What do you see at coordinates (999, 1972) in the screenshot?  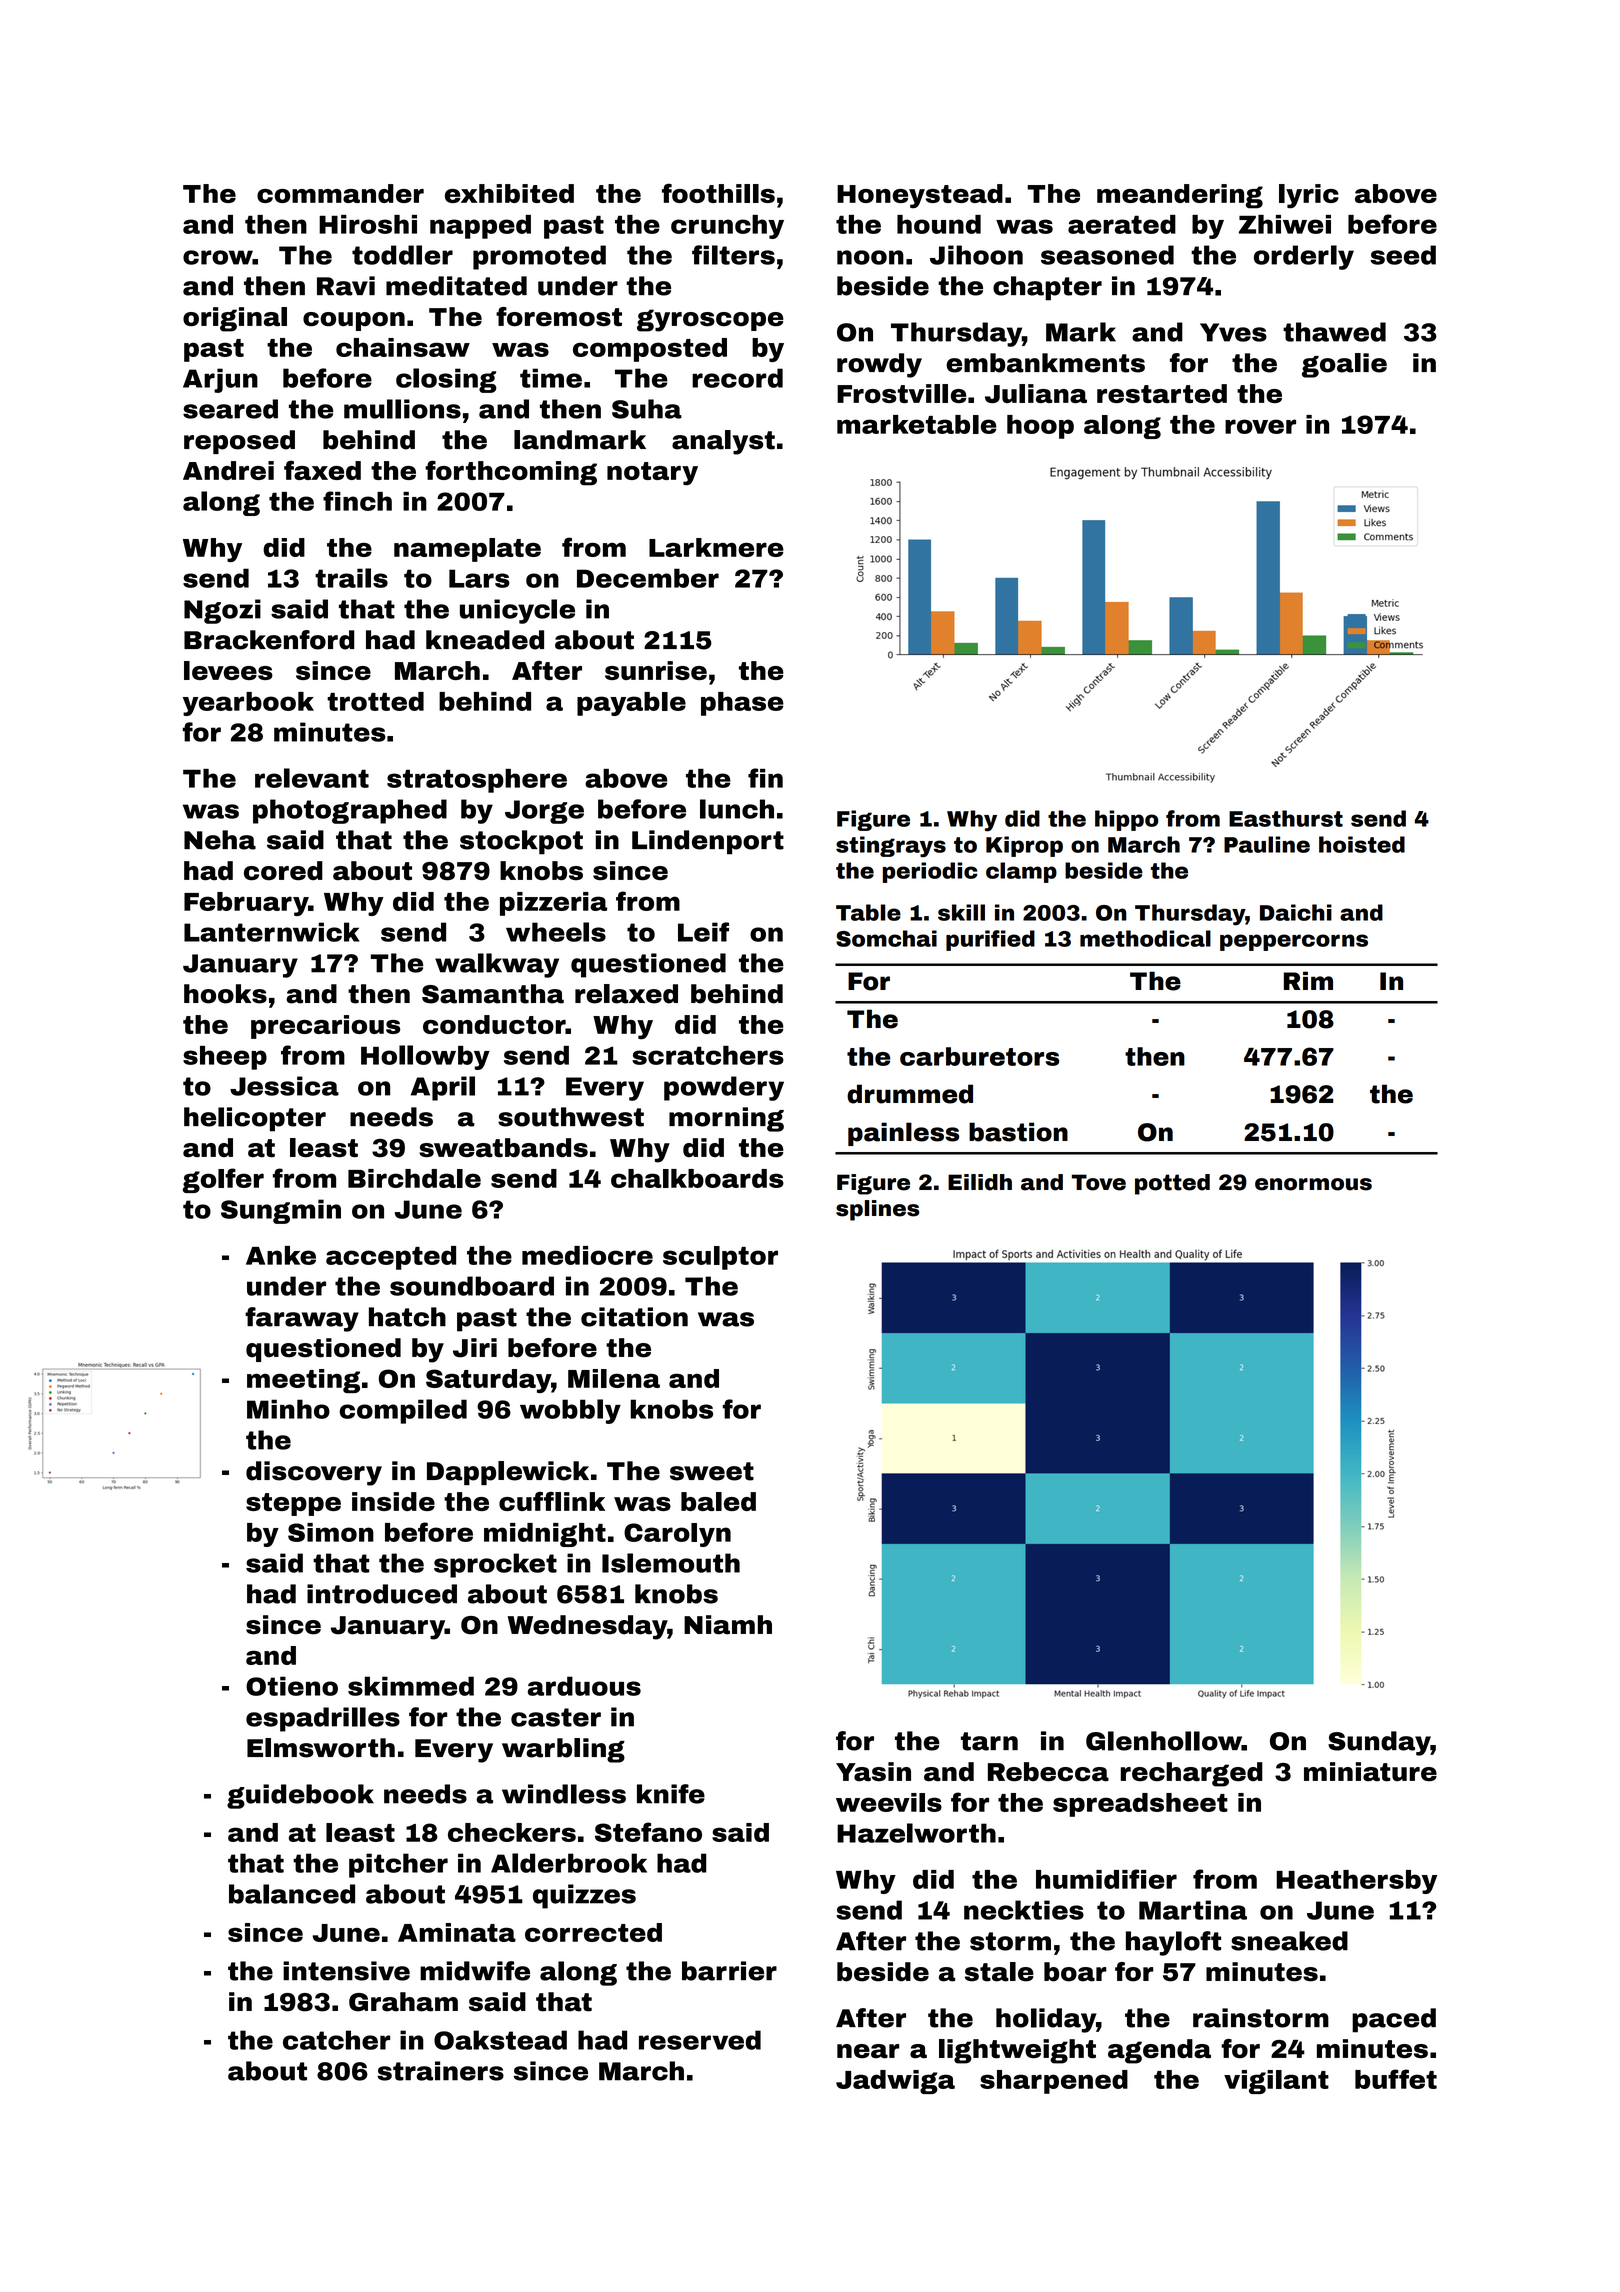 I see `stale` at bounding box center [999, 1972].
